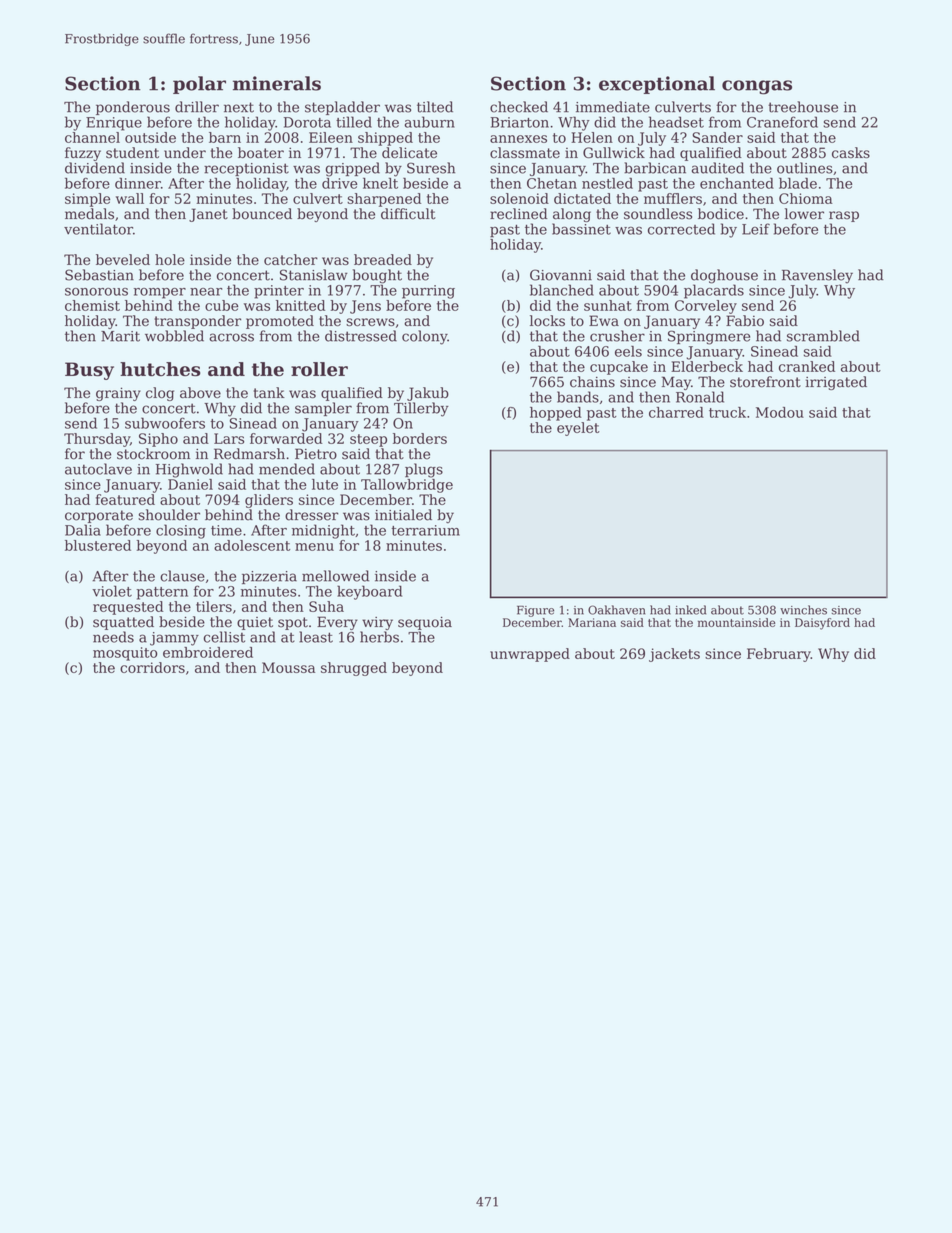 This screenshot has width=952, height=1233. What do you see at coordinates (757, 87) in the screenshot?
I see `congas` at bounding box center [757, 87].
